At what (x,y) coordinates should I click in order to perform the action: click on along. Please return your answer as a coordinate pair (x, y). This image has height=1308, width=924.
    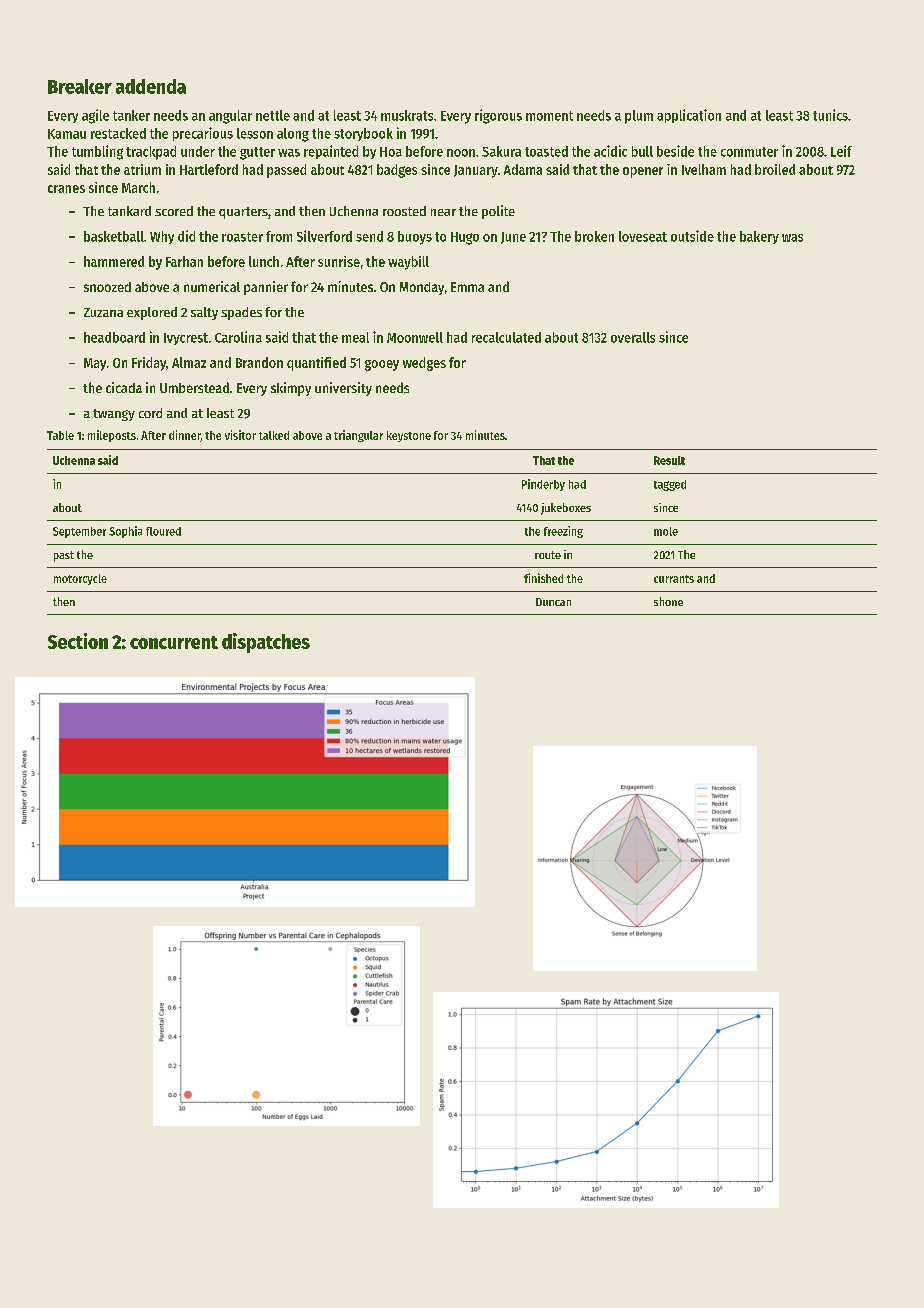
    Looking at the image, I should click on (293, 135).
